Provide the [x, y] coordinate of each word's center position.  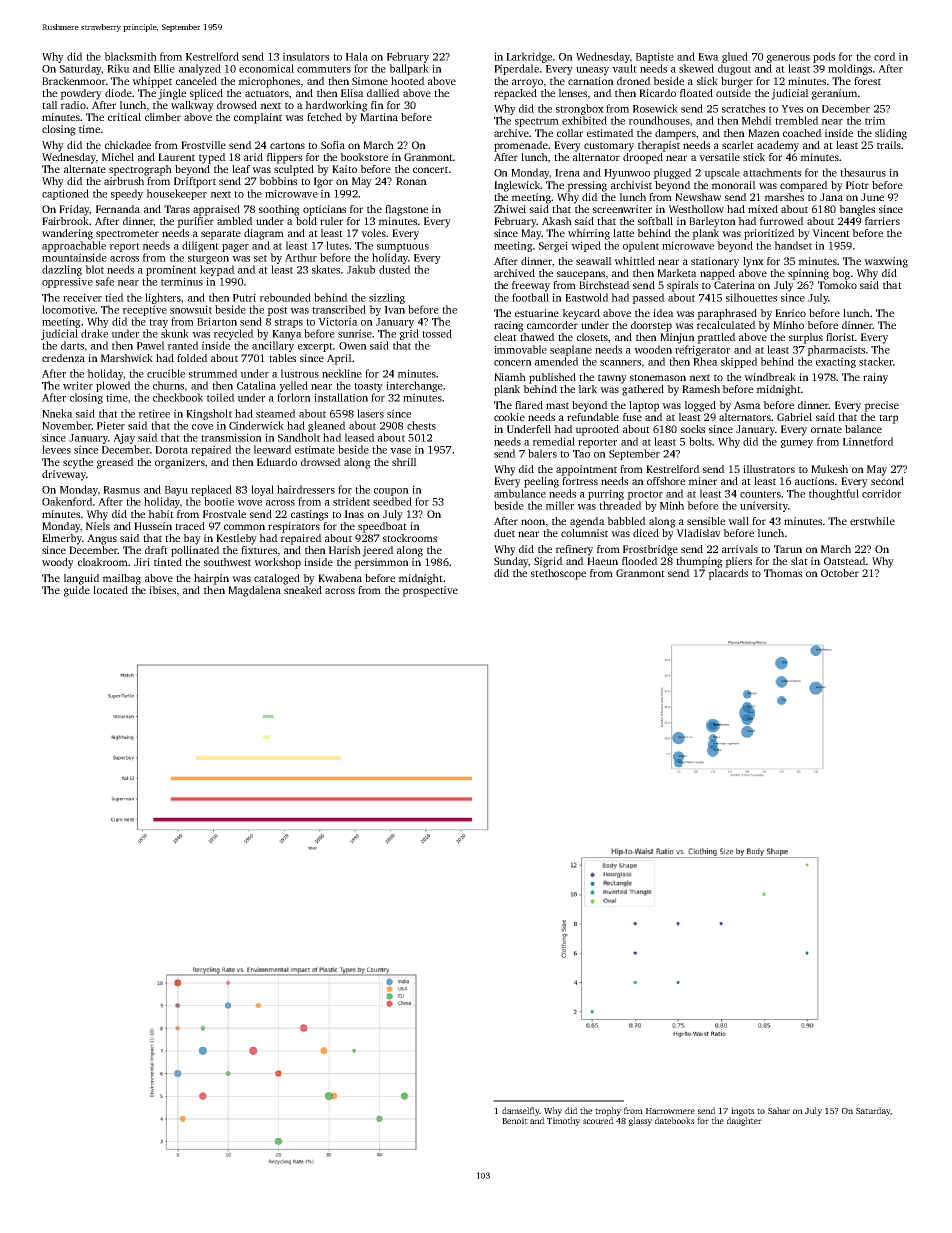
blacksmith [130, 56]
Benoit [515, 1120]
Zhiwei [510, 209]
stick [754, 157]
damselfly [521, 1111]
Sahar [779, 1110]
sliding [891, 134]
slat [799, 561]
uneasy [592, 71]
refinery [574, 550]
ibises [162, 590]
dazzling [62, 270]
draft [156, 550]
